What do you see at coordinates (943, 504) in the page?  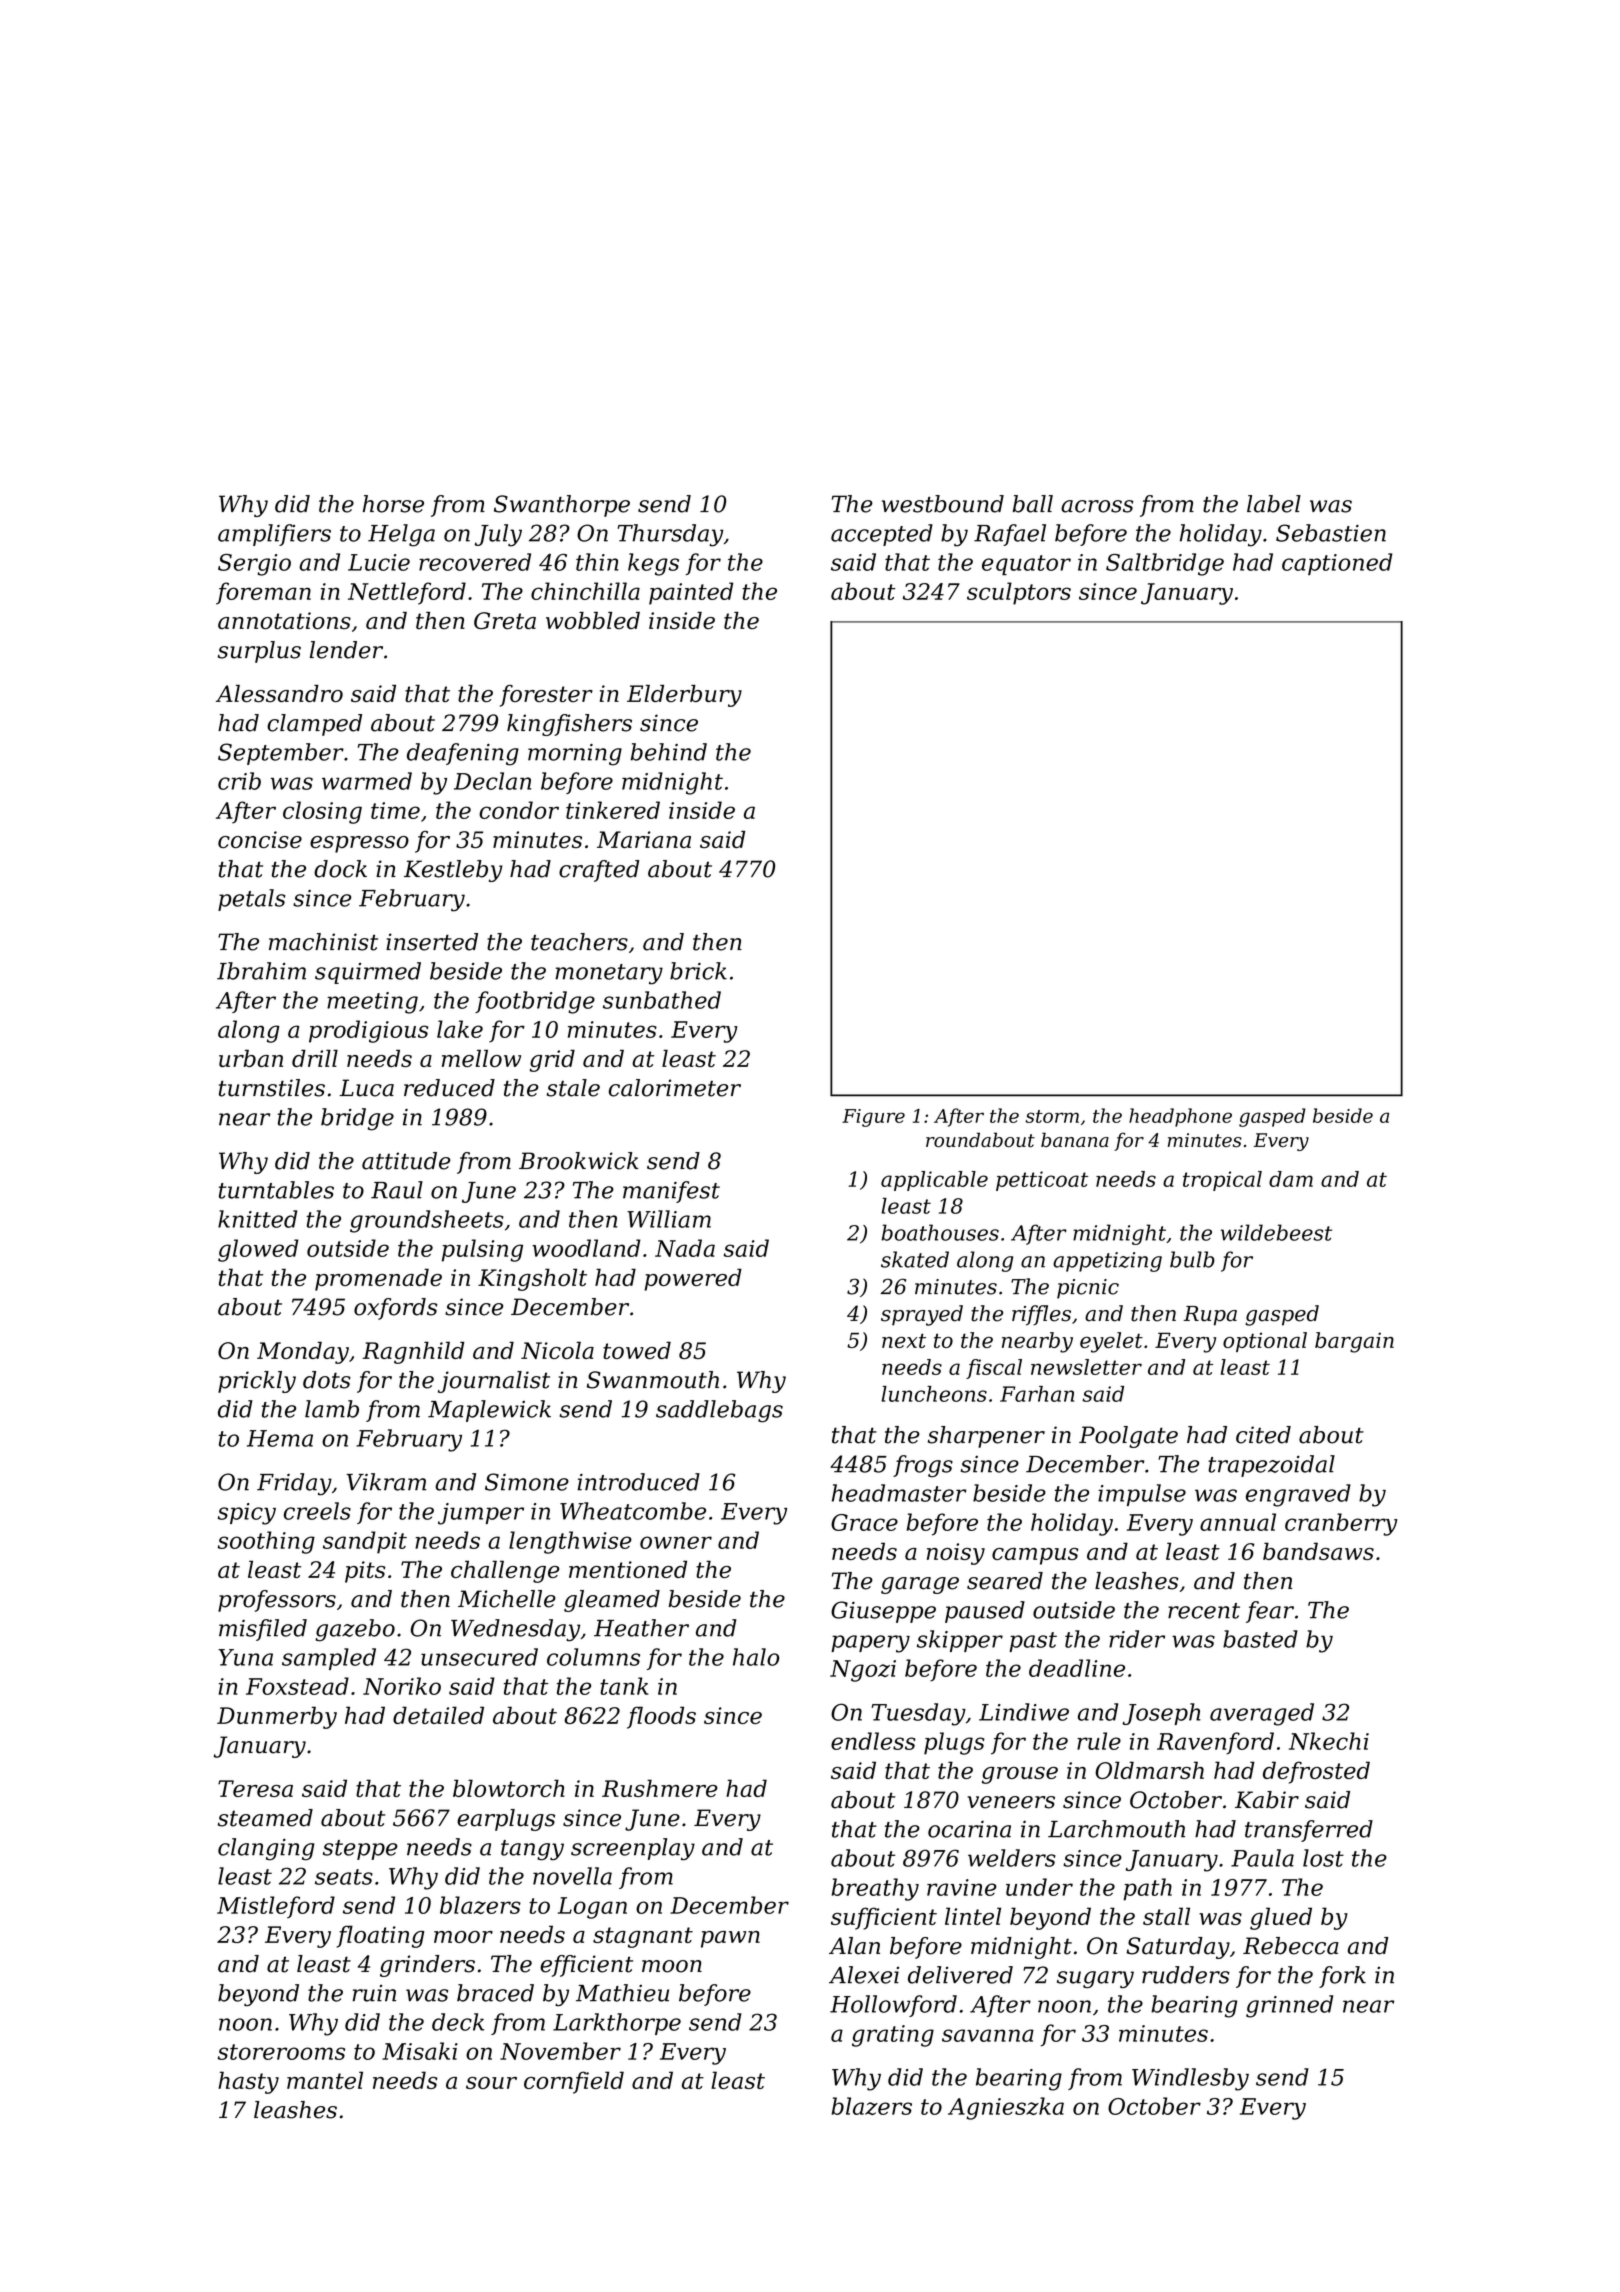 I see `westbound` at bounding box center [943, 504].
